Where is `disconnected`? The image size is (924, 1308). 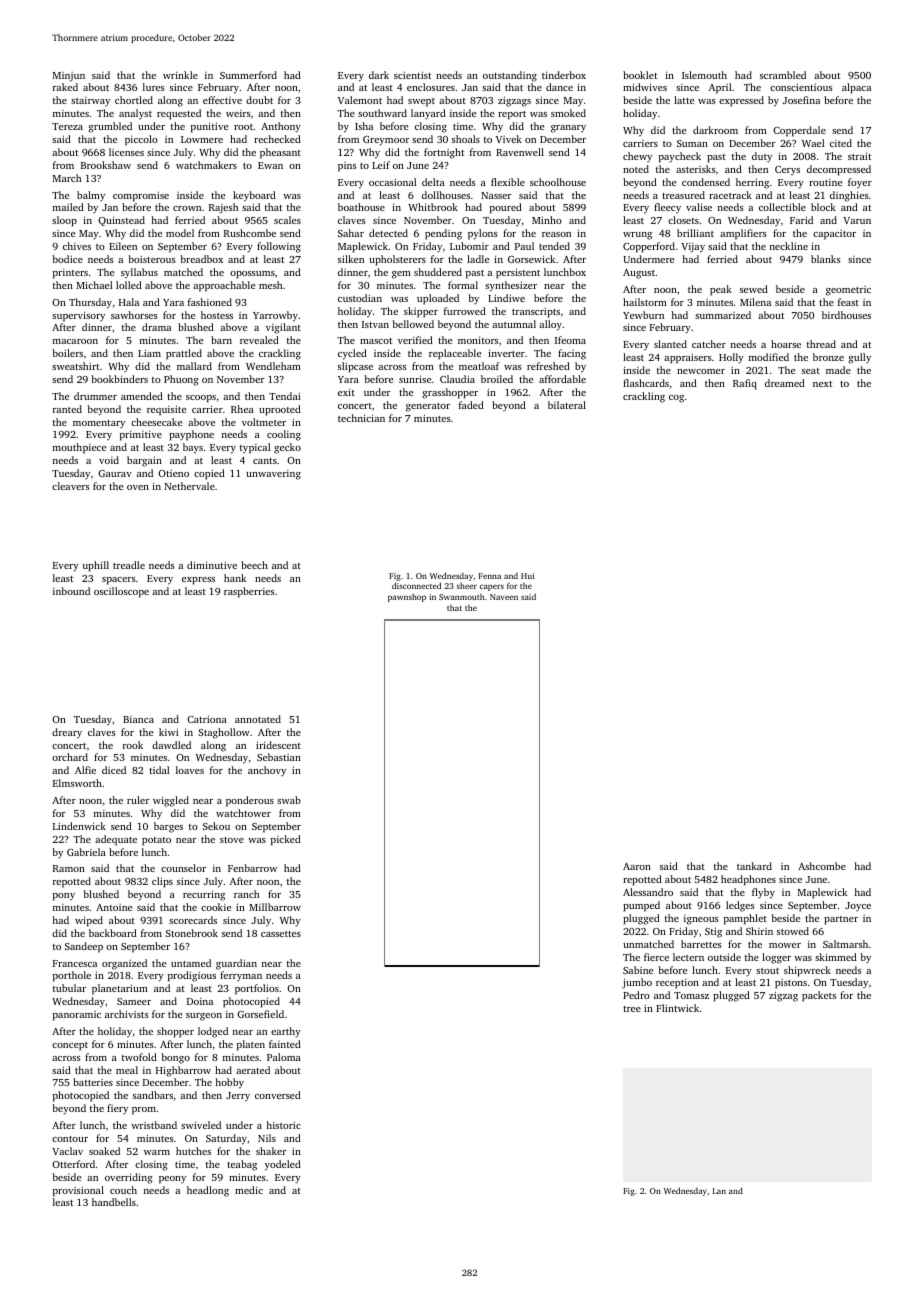 disconnected is located at coordinates (416, 585).
